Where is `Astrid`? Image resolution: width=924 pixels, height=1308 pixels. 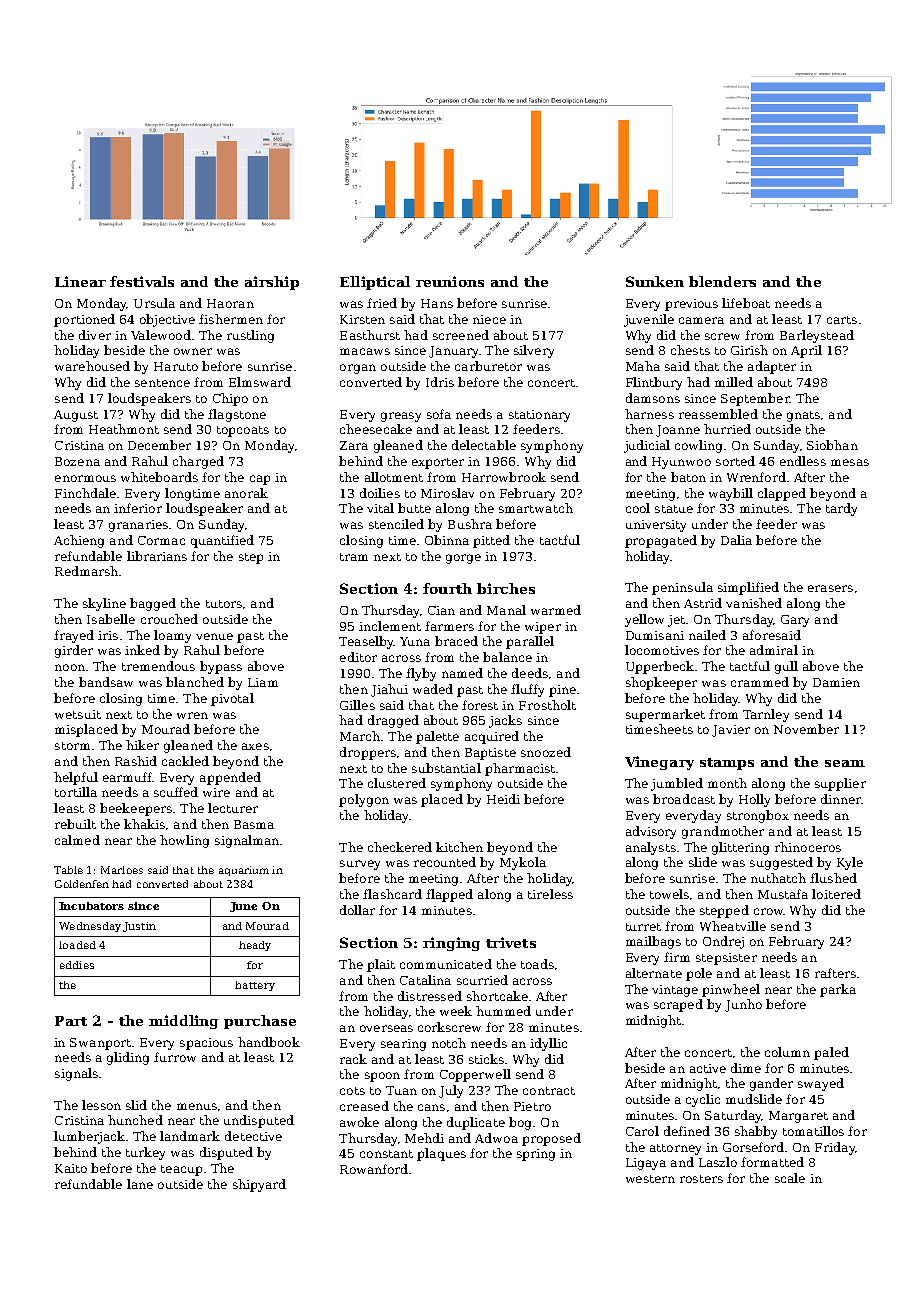 Astrid is located at coordinates (703, 603).
